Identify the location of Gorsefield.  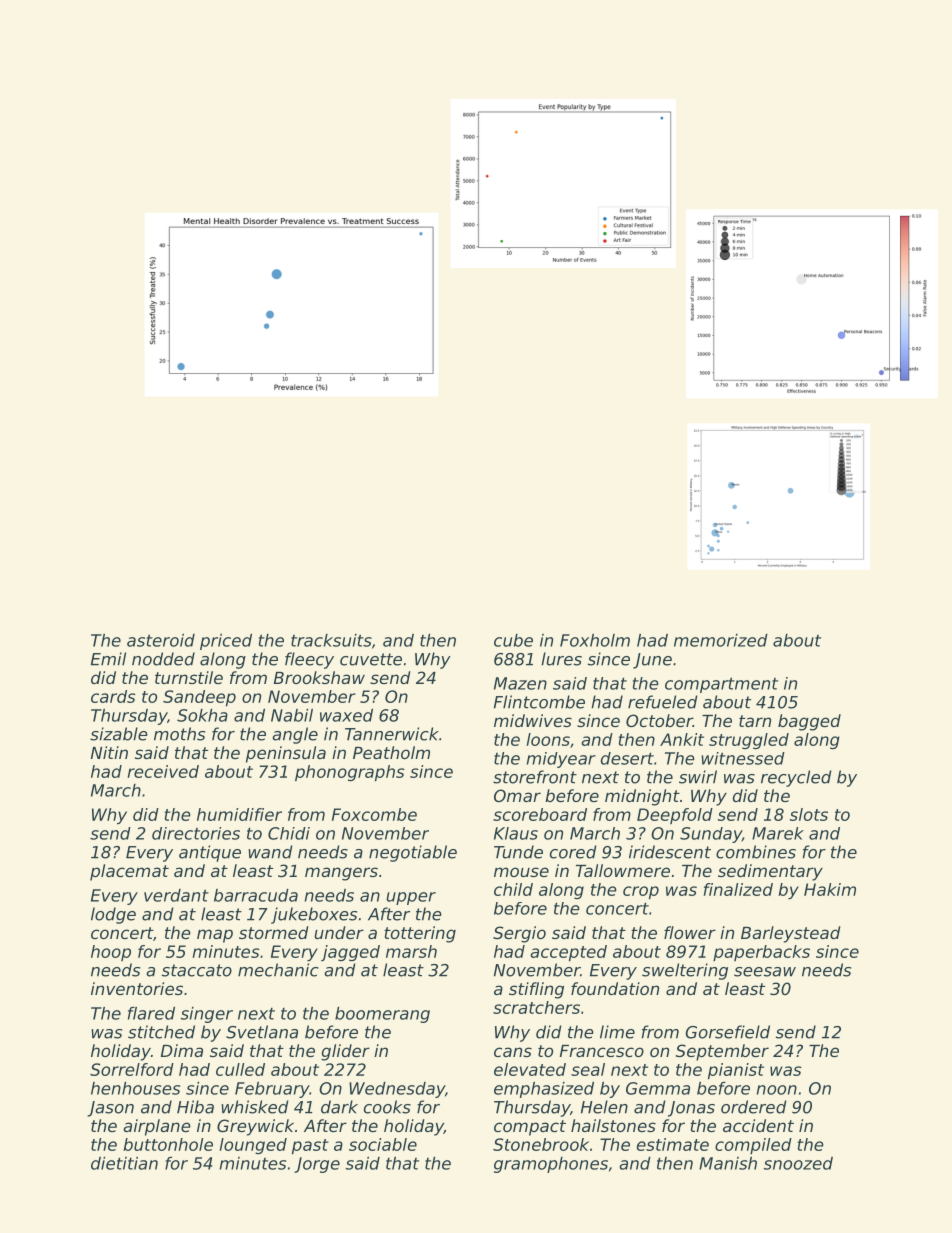
(728, 1032).
